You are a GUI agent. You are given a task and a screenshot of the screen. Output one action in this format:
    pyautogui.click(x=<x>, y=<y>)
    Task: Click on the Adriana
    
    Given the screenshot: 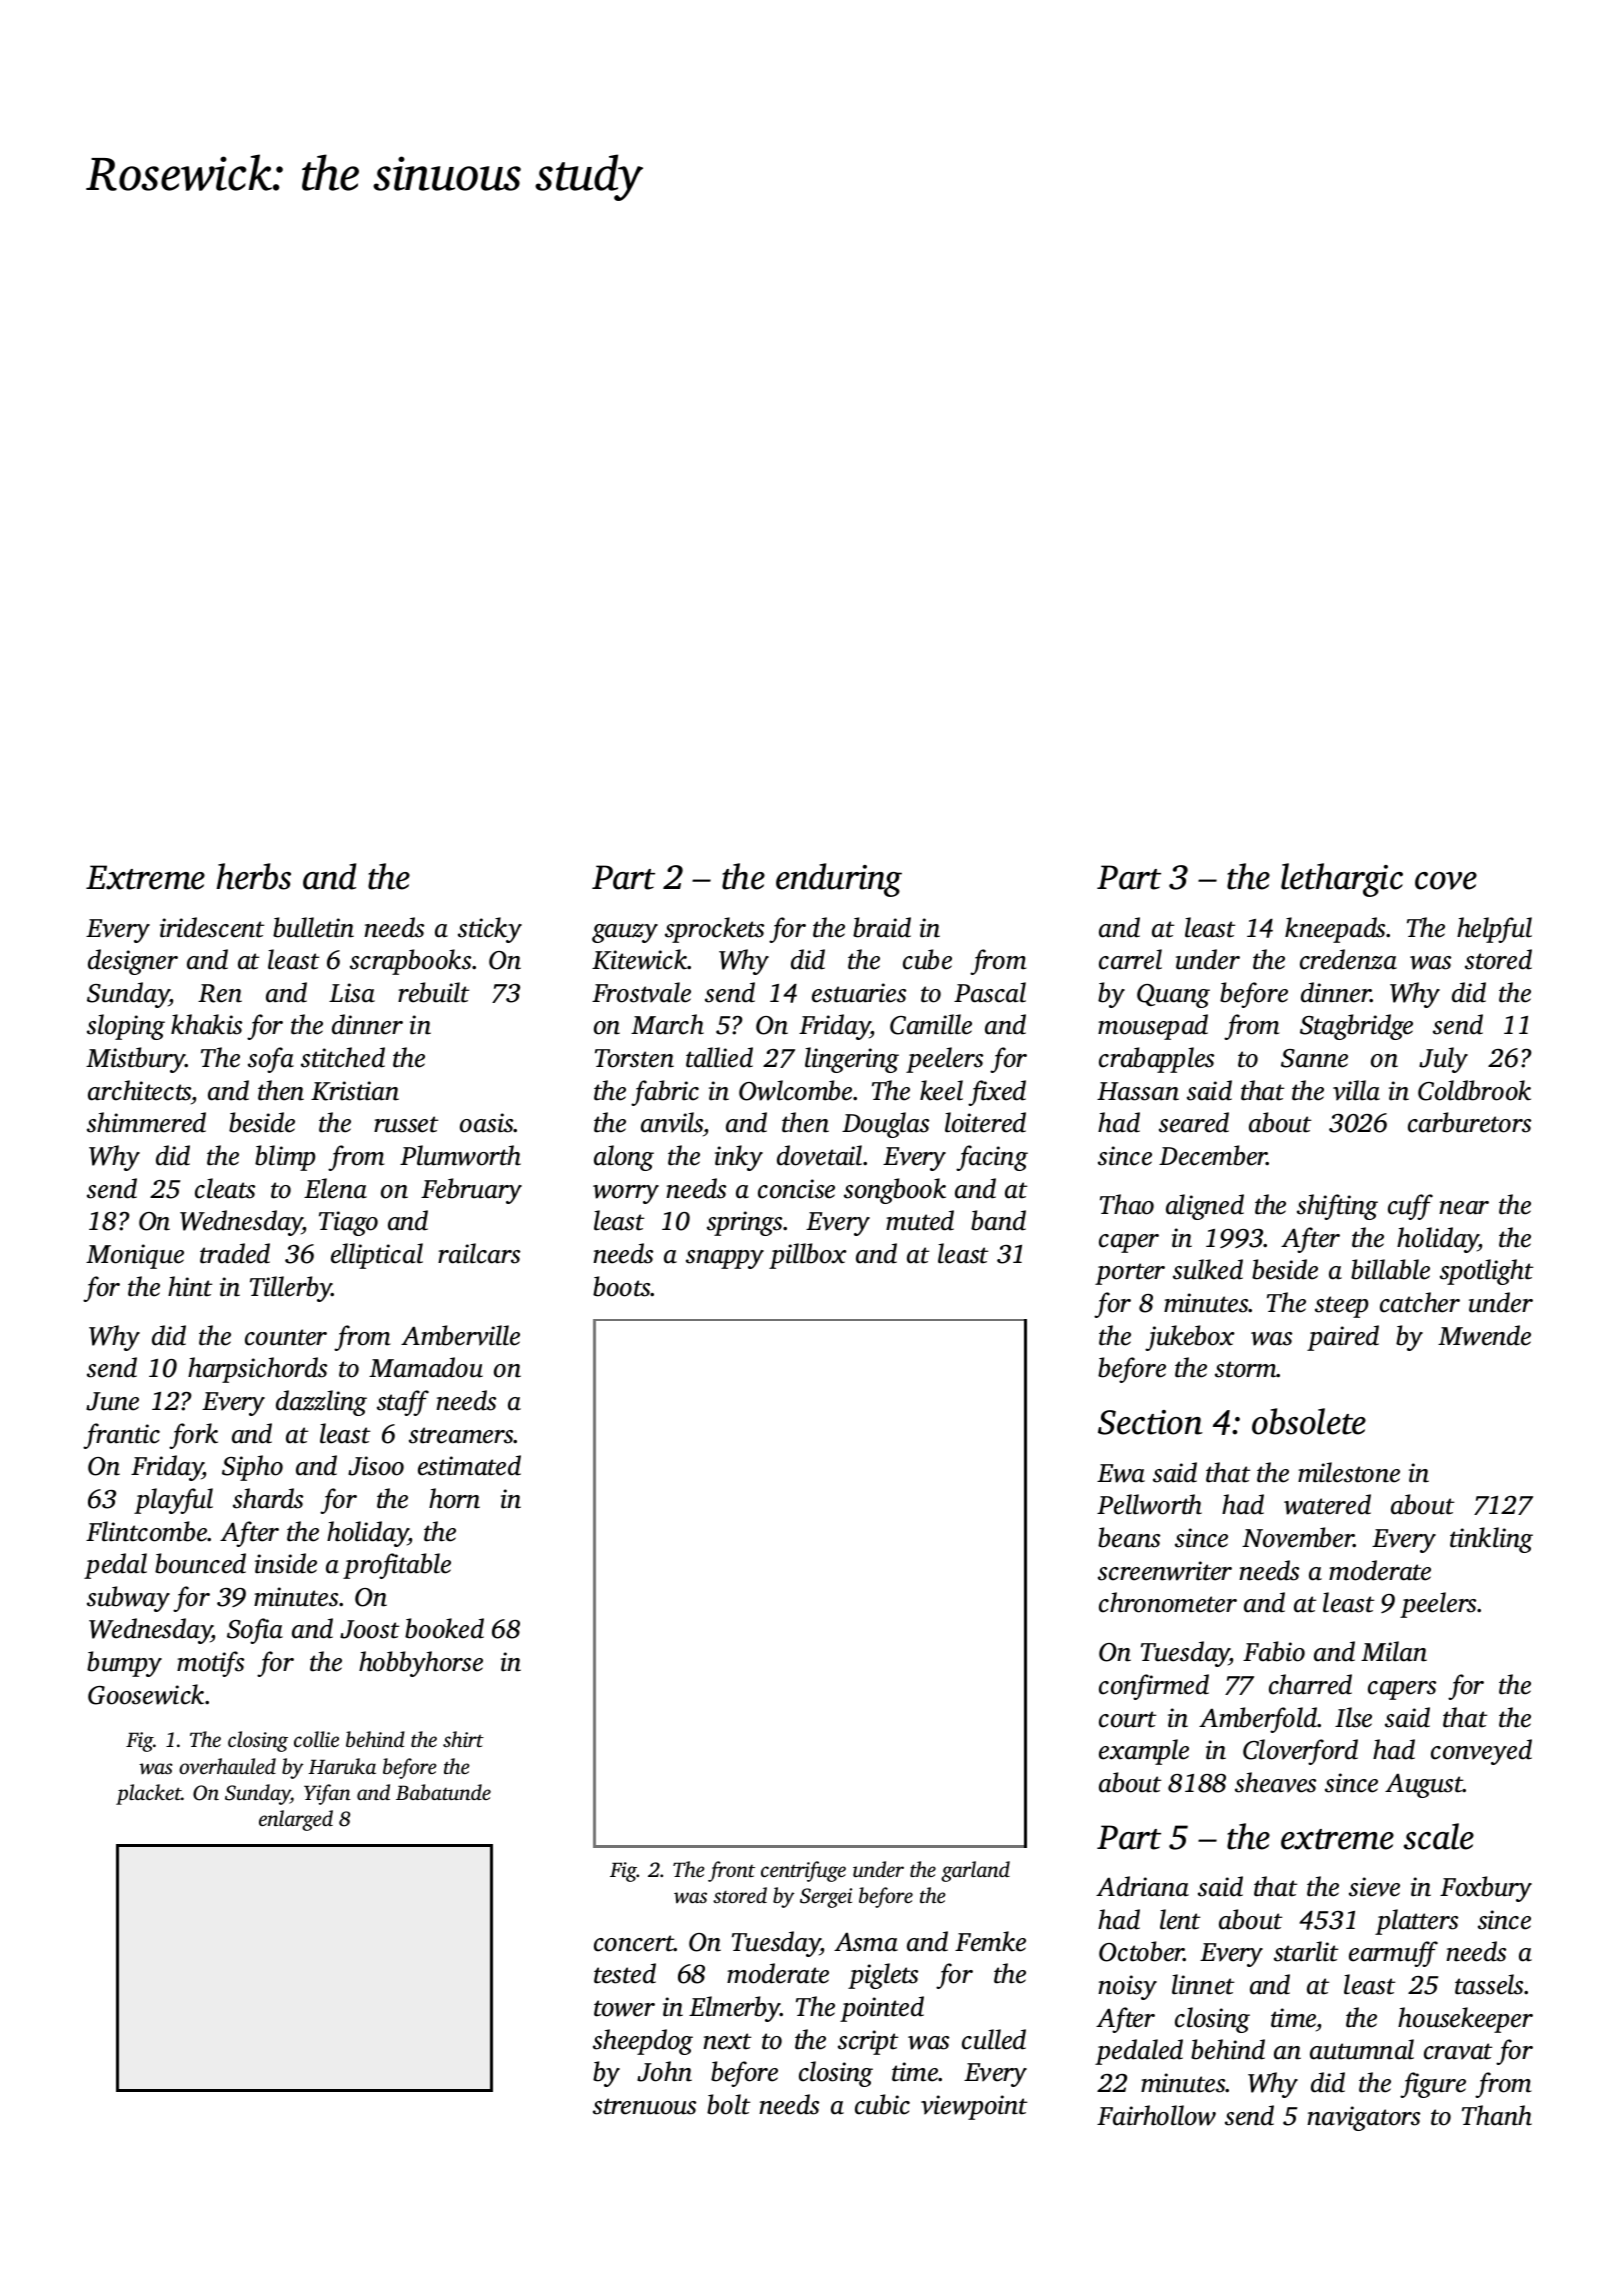 What is the action you would take?
    pyautogui.click(x=1142, y=1886)
